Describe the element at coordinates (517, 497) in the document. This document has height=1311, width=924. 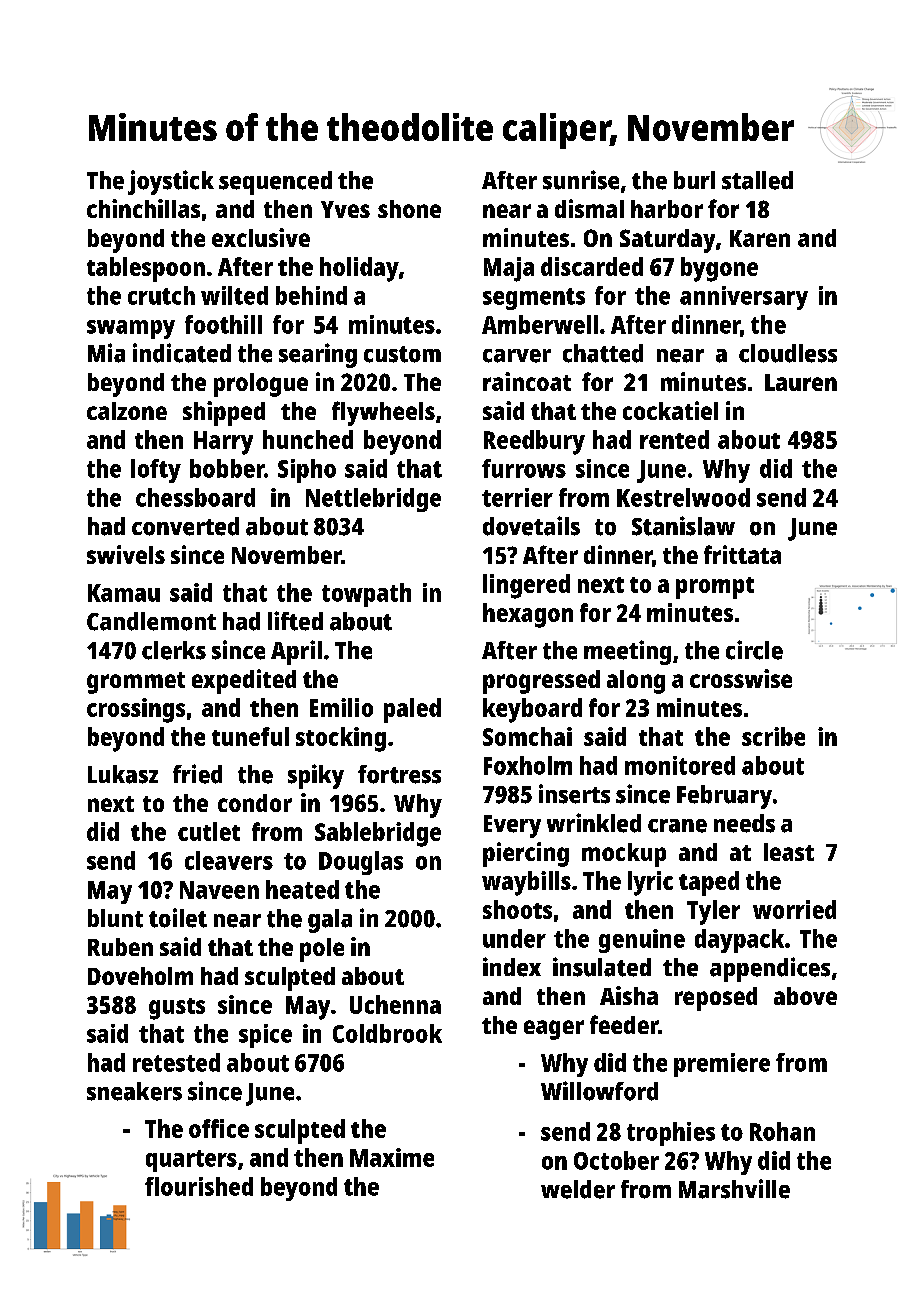
I see `terrier` at that location.
